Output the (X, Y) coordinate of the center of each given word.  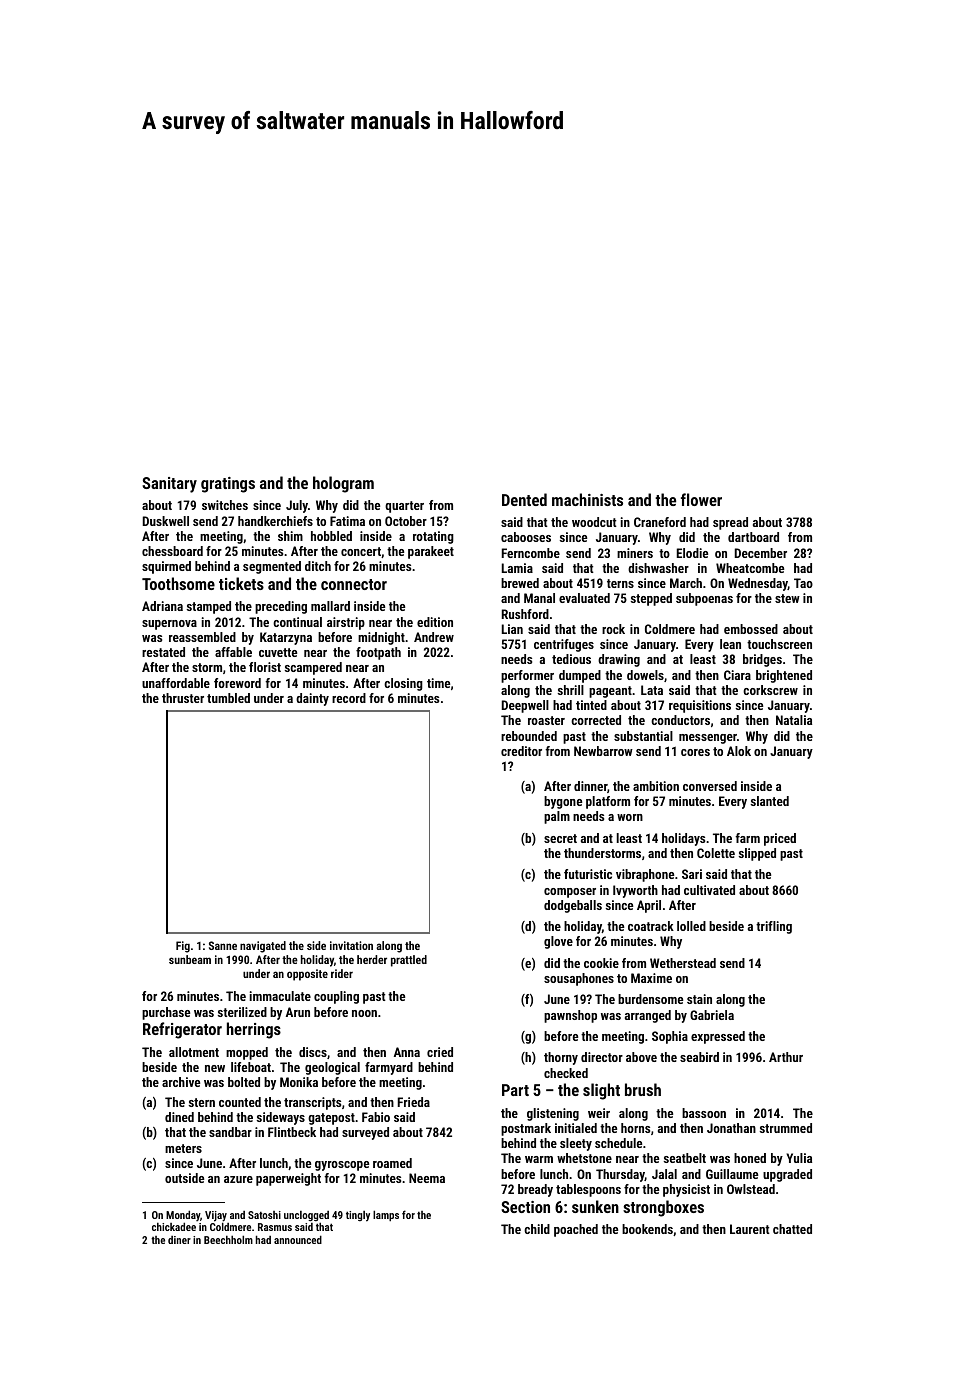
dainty (312, 699)
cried (440, 1052)
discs (313, 1052)
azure (238, 1179)
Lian (512, 629)
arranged (648, 1016)
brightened (784, 676)
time (438, 683)
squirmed (166, 567)
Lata (652, 690)
